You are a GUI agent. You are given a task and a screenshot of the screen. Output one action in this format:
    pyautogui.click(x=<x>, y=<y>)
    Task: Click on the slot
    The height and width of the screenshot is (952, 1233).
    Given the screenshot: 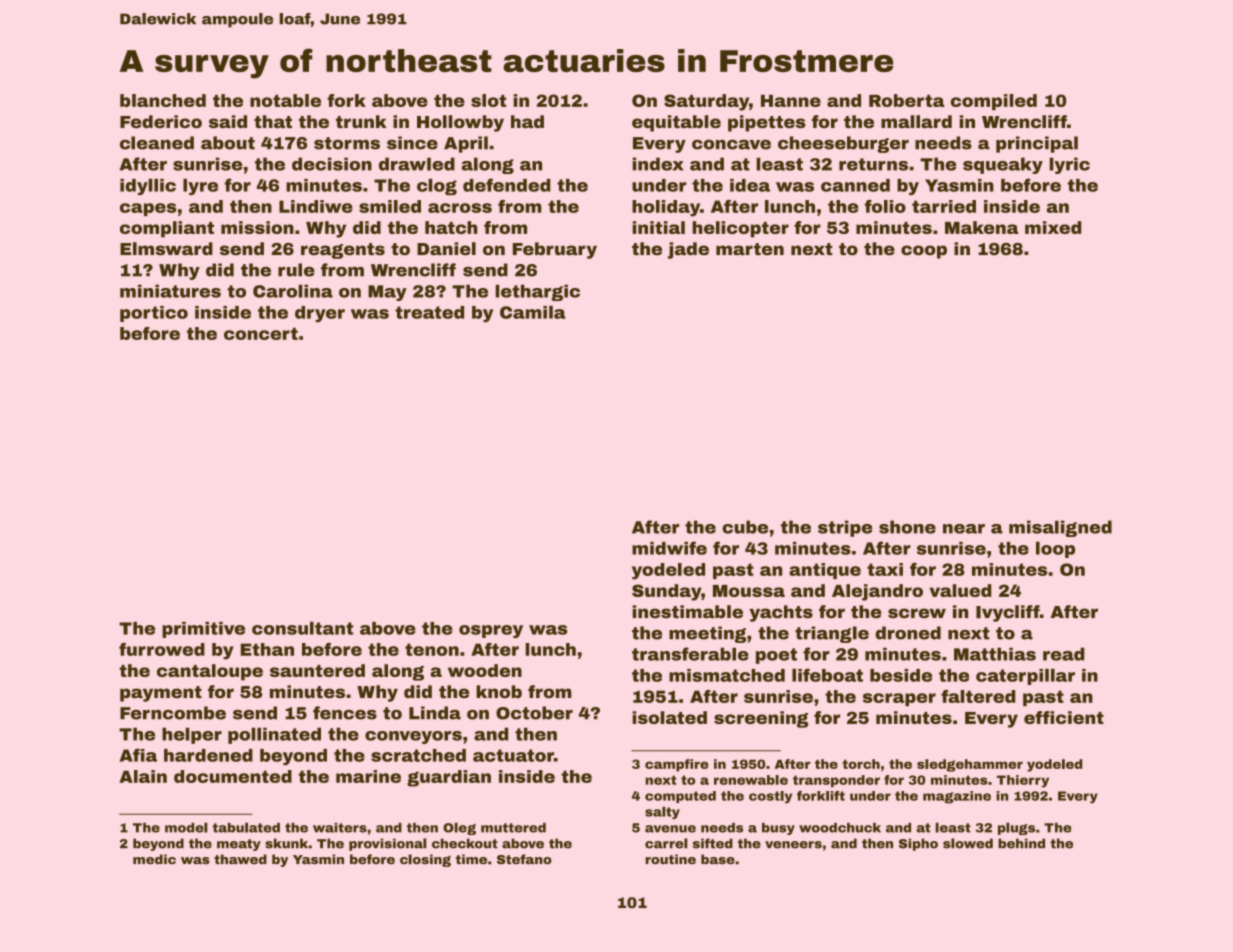 What is the action you would take?
    pyautogui.click(x=488, y=100)
